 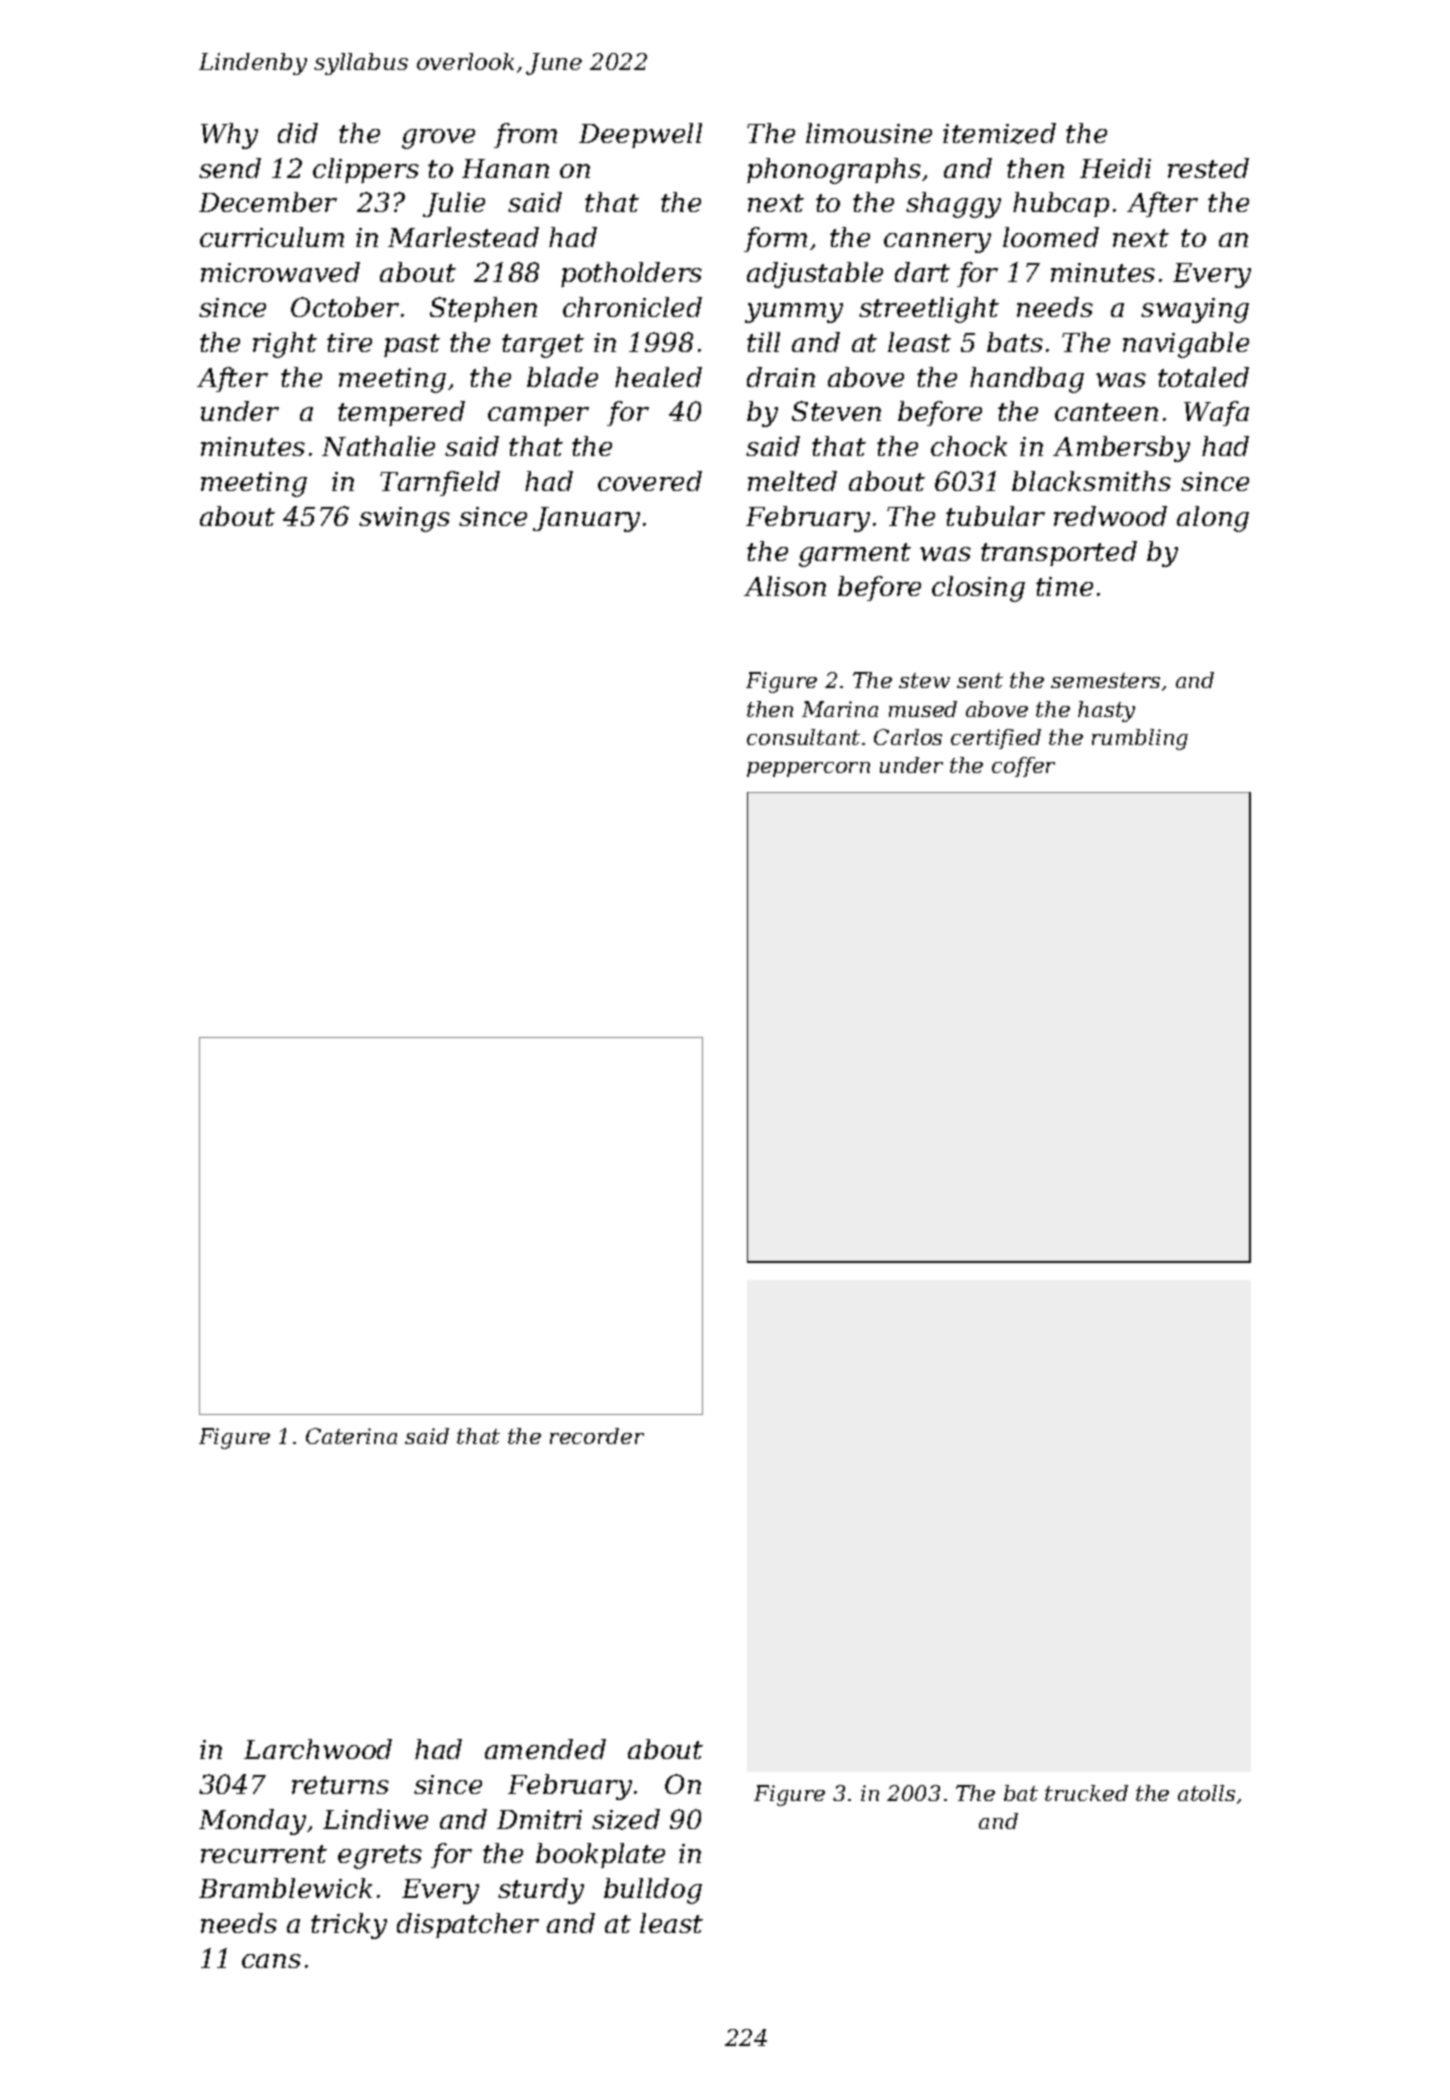 What do you see at coordinates (1140, 739) in the screenshot?
I see `rumbling` at bounding box center [1140, 739].
